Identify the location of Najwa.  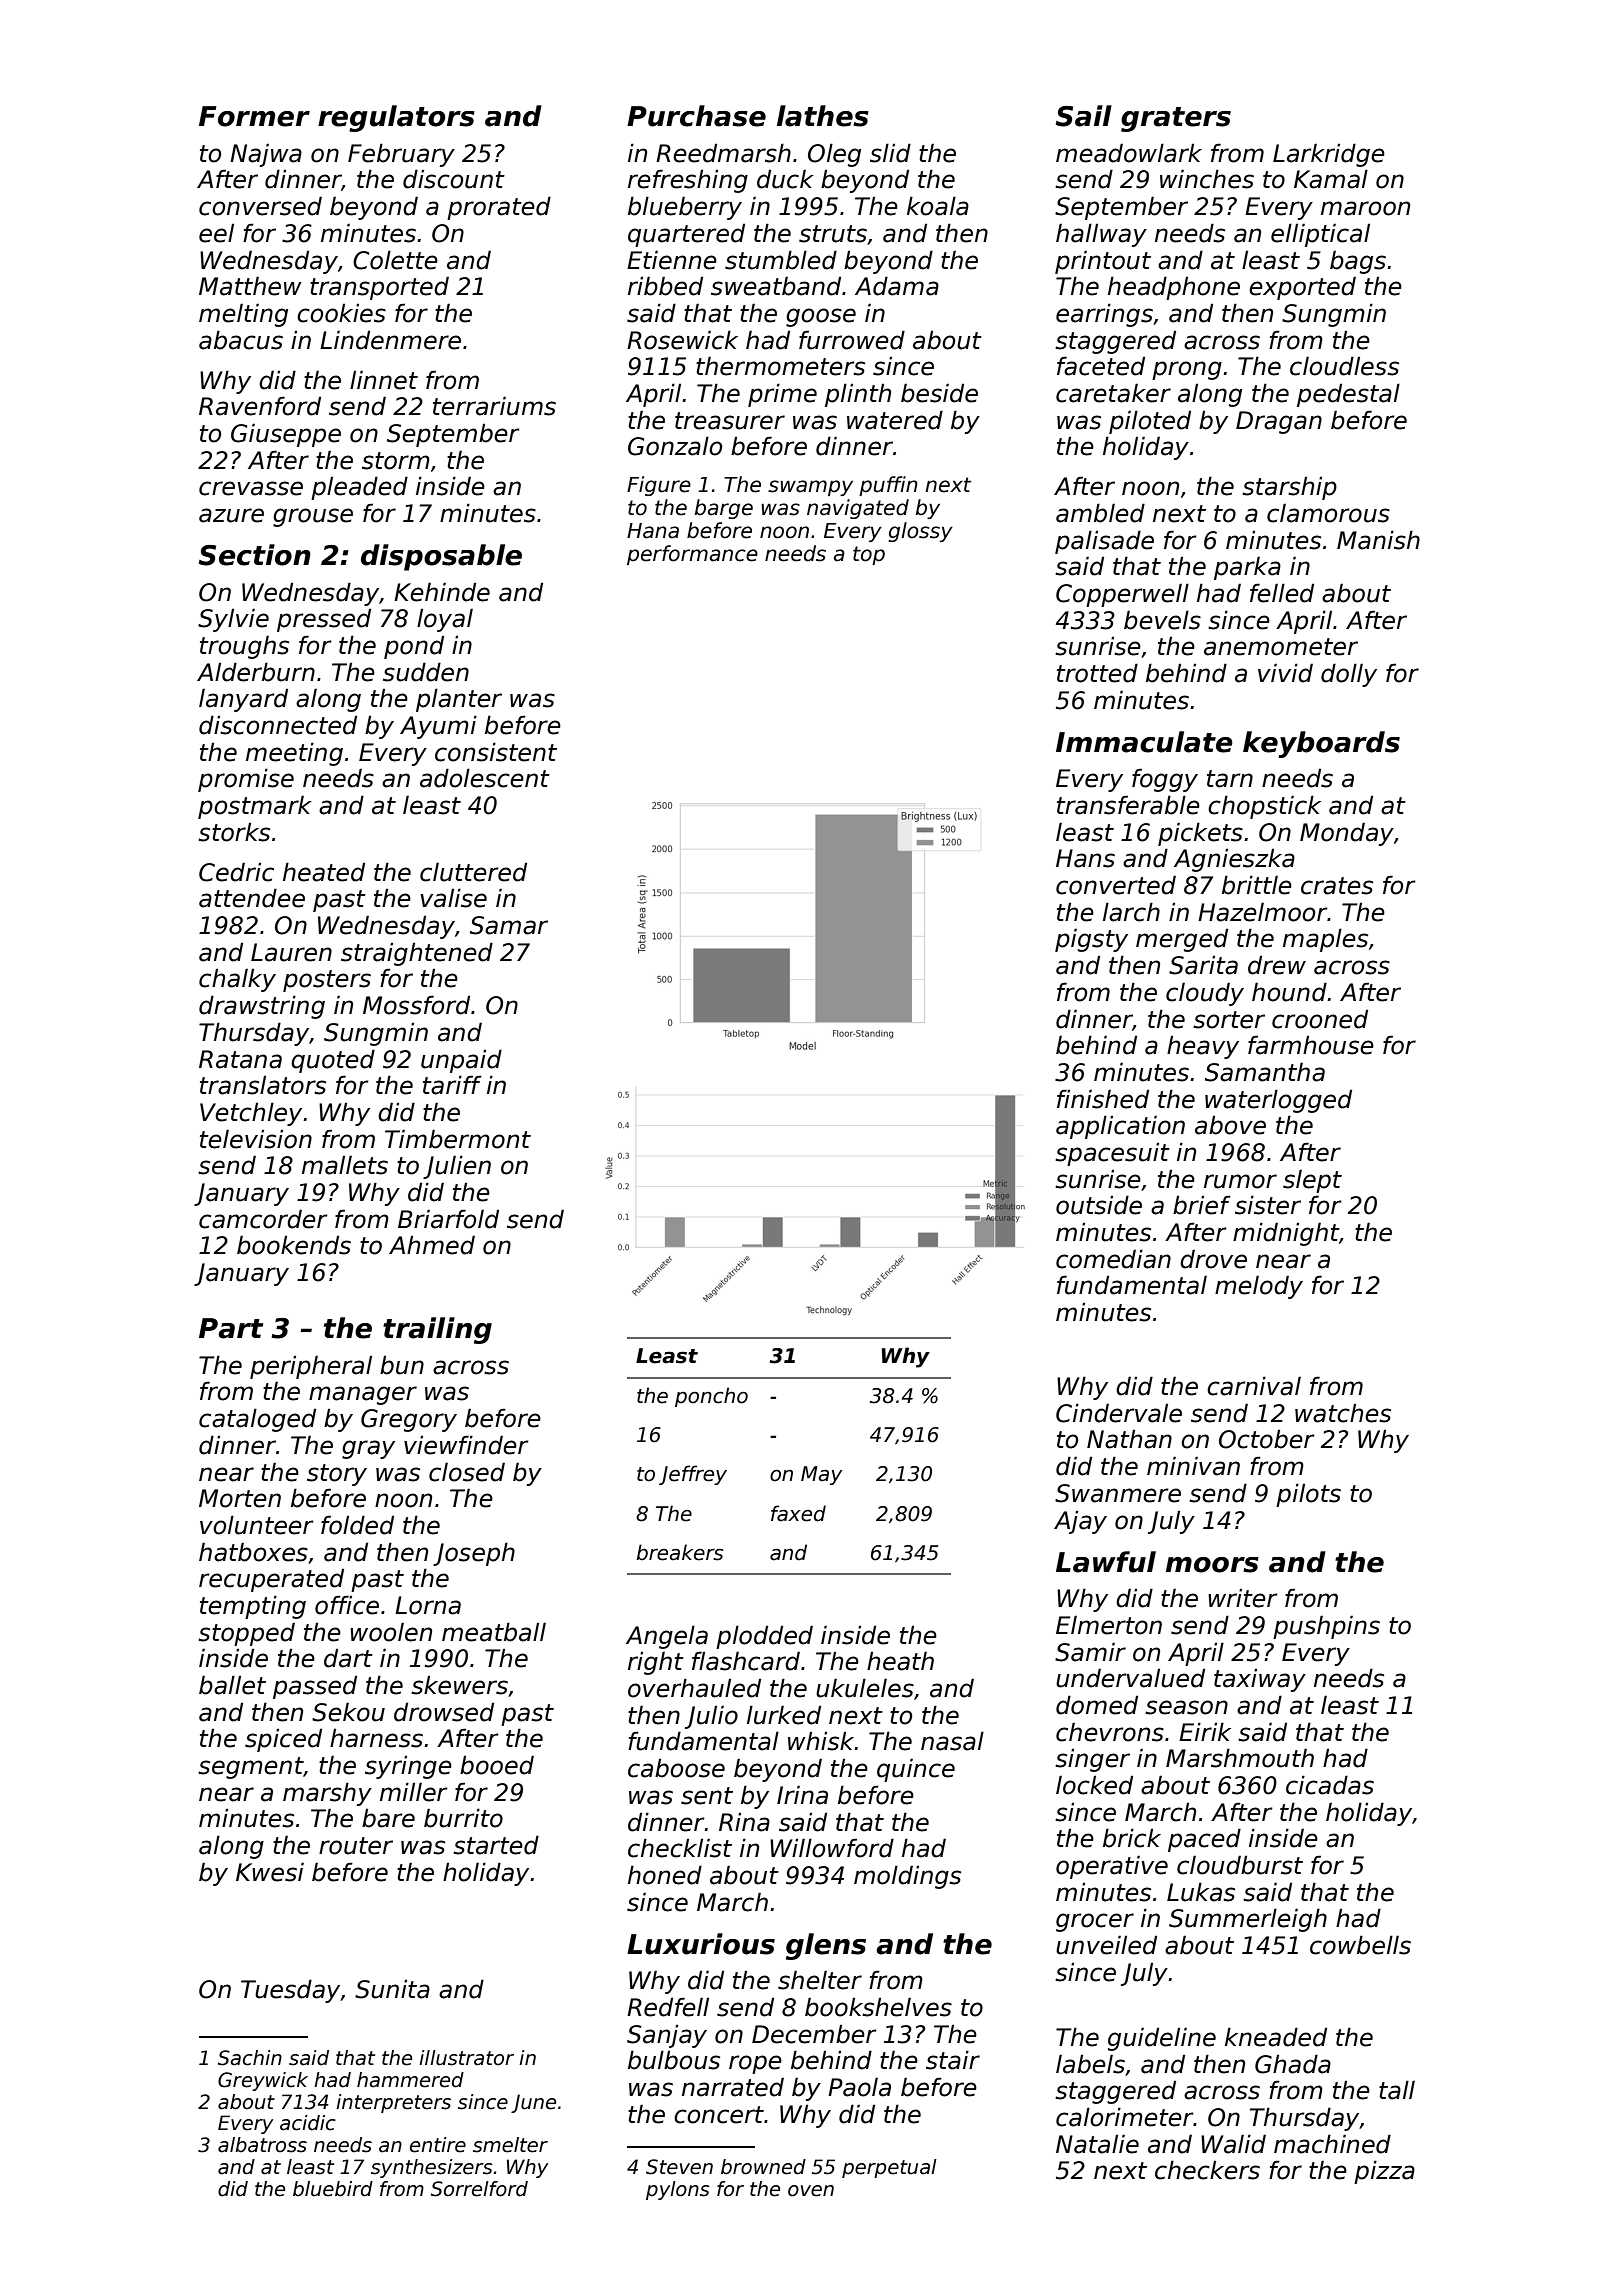
(266, 155).
